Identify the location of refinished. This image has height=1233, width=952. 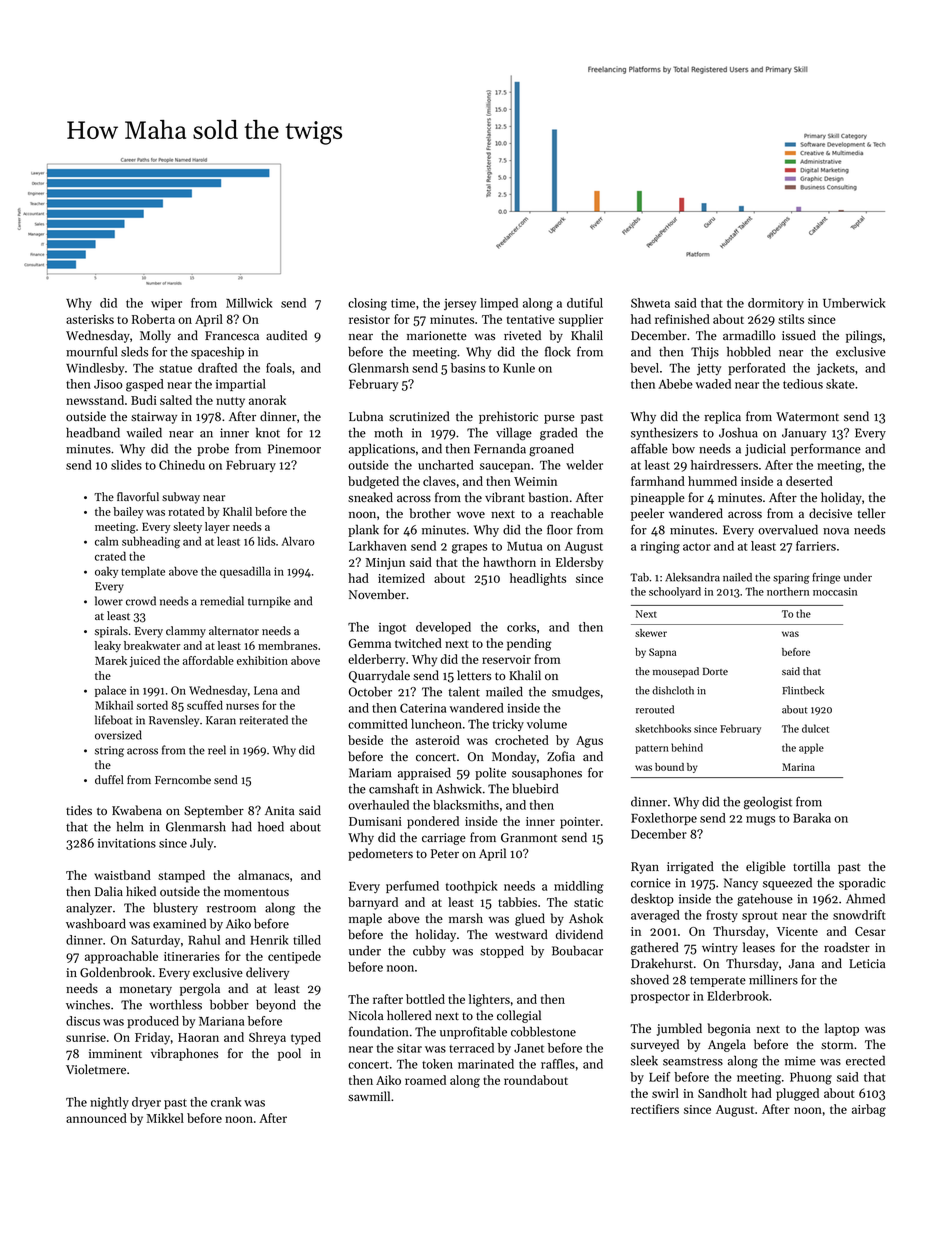
(682, 319).
